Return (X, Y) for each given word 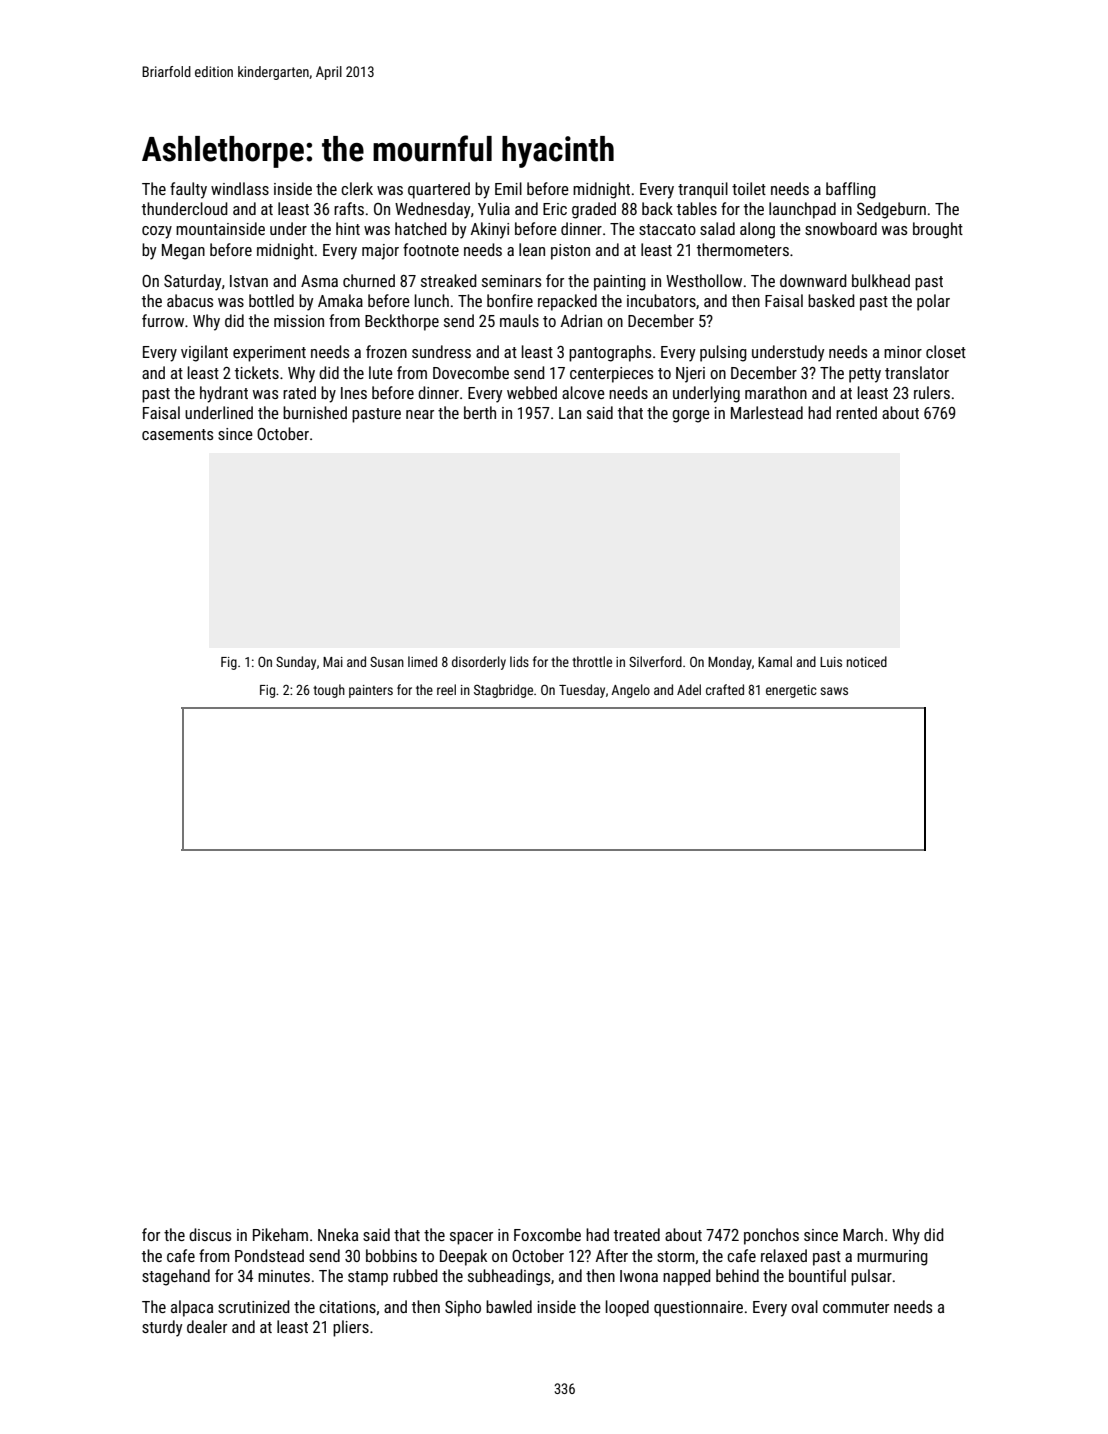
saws (834, 691)
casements (177, 434)
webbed (532, 392)
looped (627, 1308)
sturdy (162, 1328)
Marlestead (767, 412)
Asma (319, 281)
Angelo (630, 691)
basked (831, 300)
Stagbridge (503, 691)
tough (329, 691)
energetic (791, 691)
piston (570, 252)
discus (210, 1234)
